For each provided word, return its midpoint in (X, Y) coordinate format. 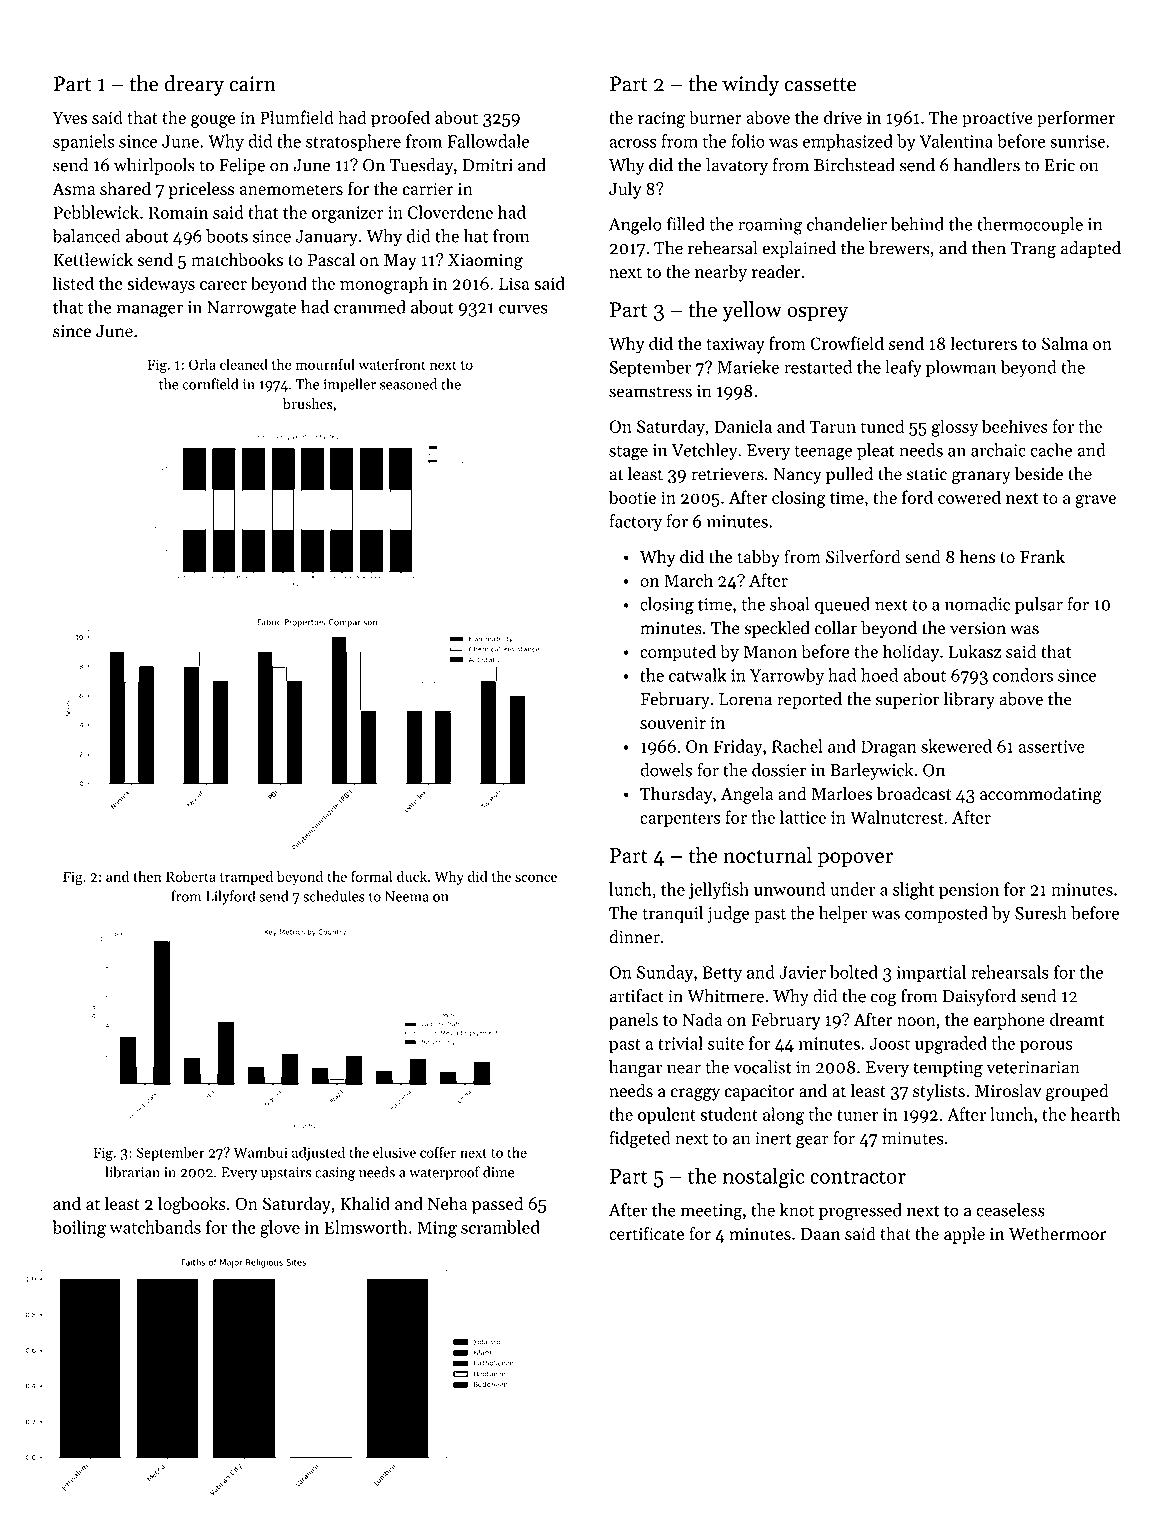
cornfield (211, 384)
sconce (536, 878)
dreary (194, 85)
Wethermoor (1057, 1234)
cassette (820, 85)
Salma (1065, 343)
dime (498, 1172)
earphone (1009, 1021)
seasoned (408, 384)
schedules (334, 896)
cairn (252, 84)
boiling (79, 1229)
